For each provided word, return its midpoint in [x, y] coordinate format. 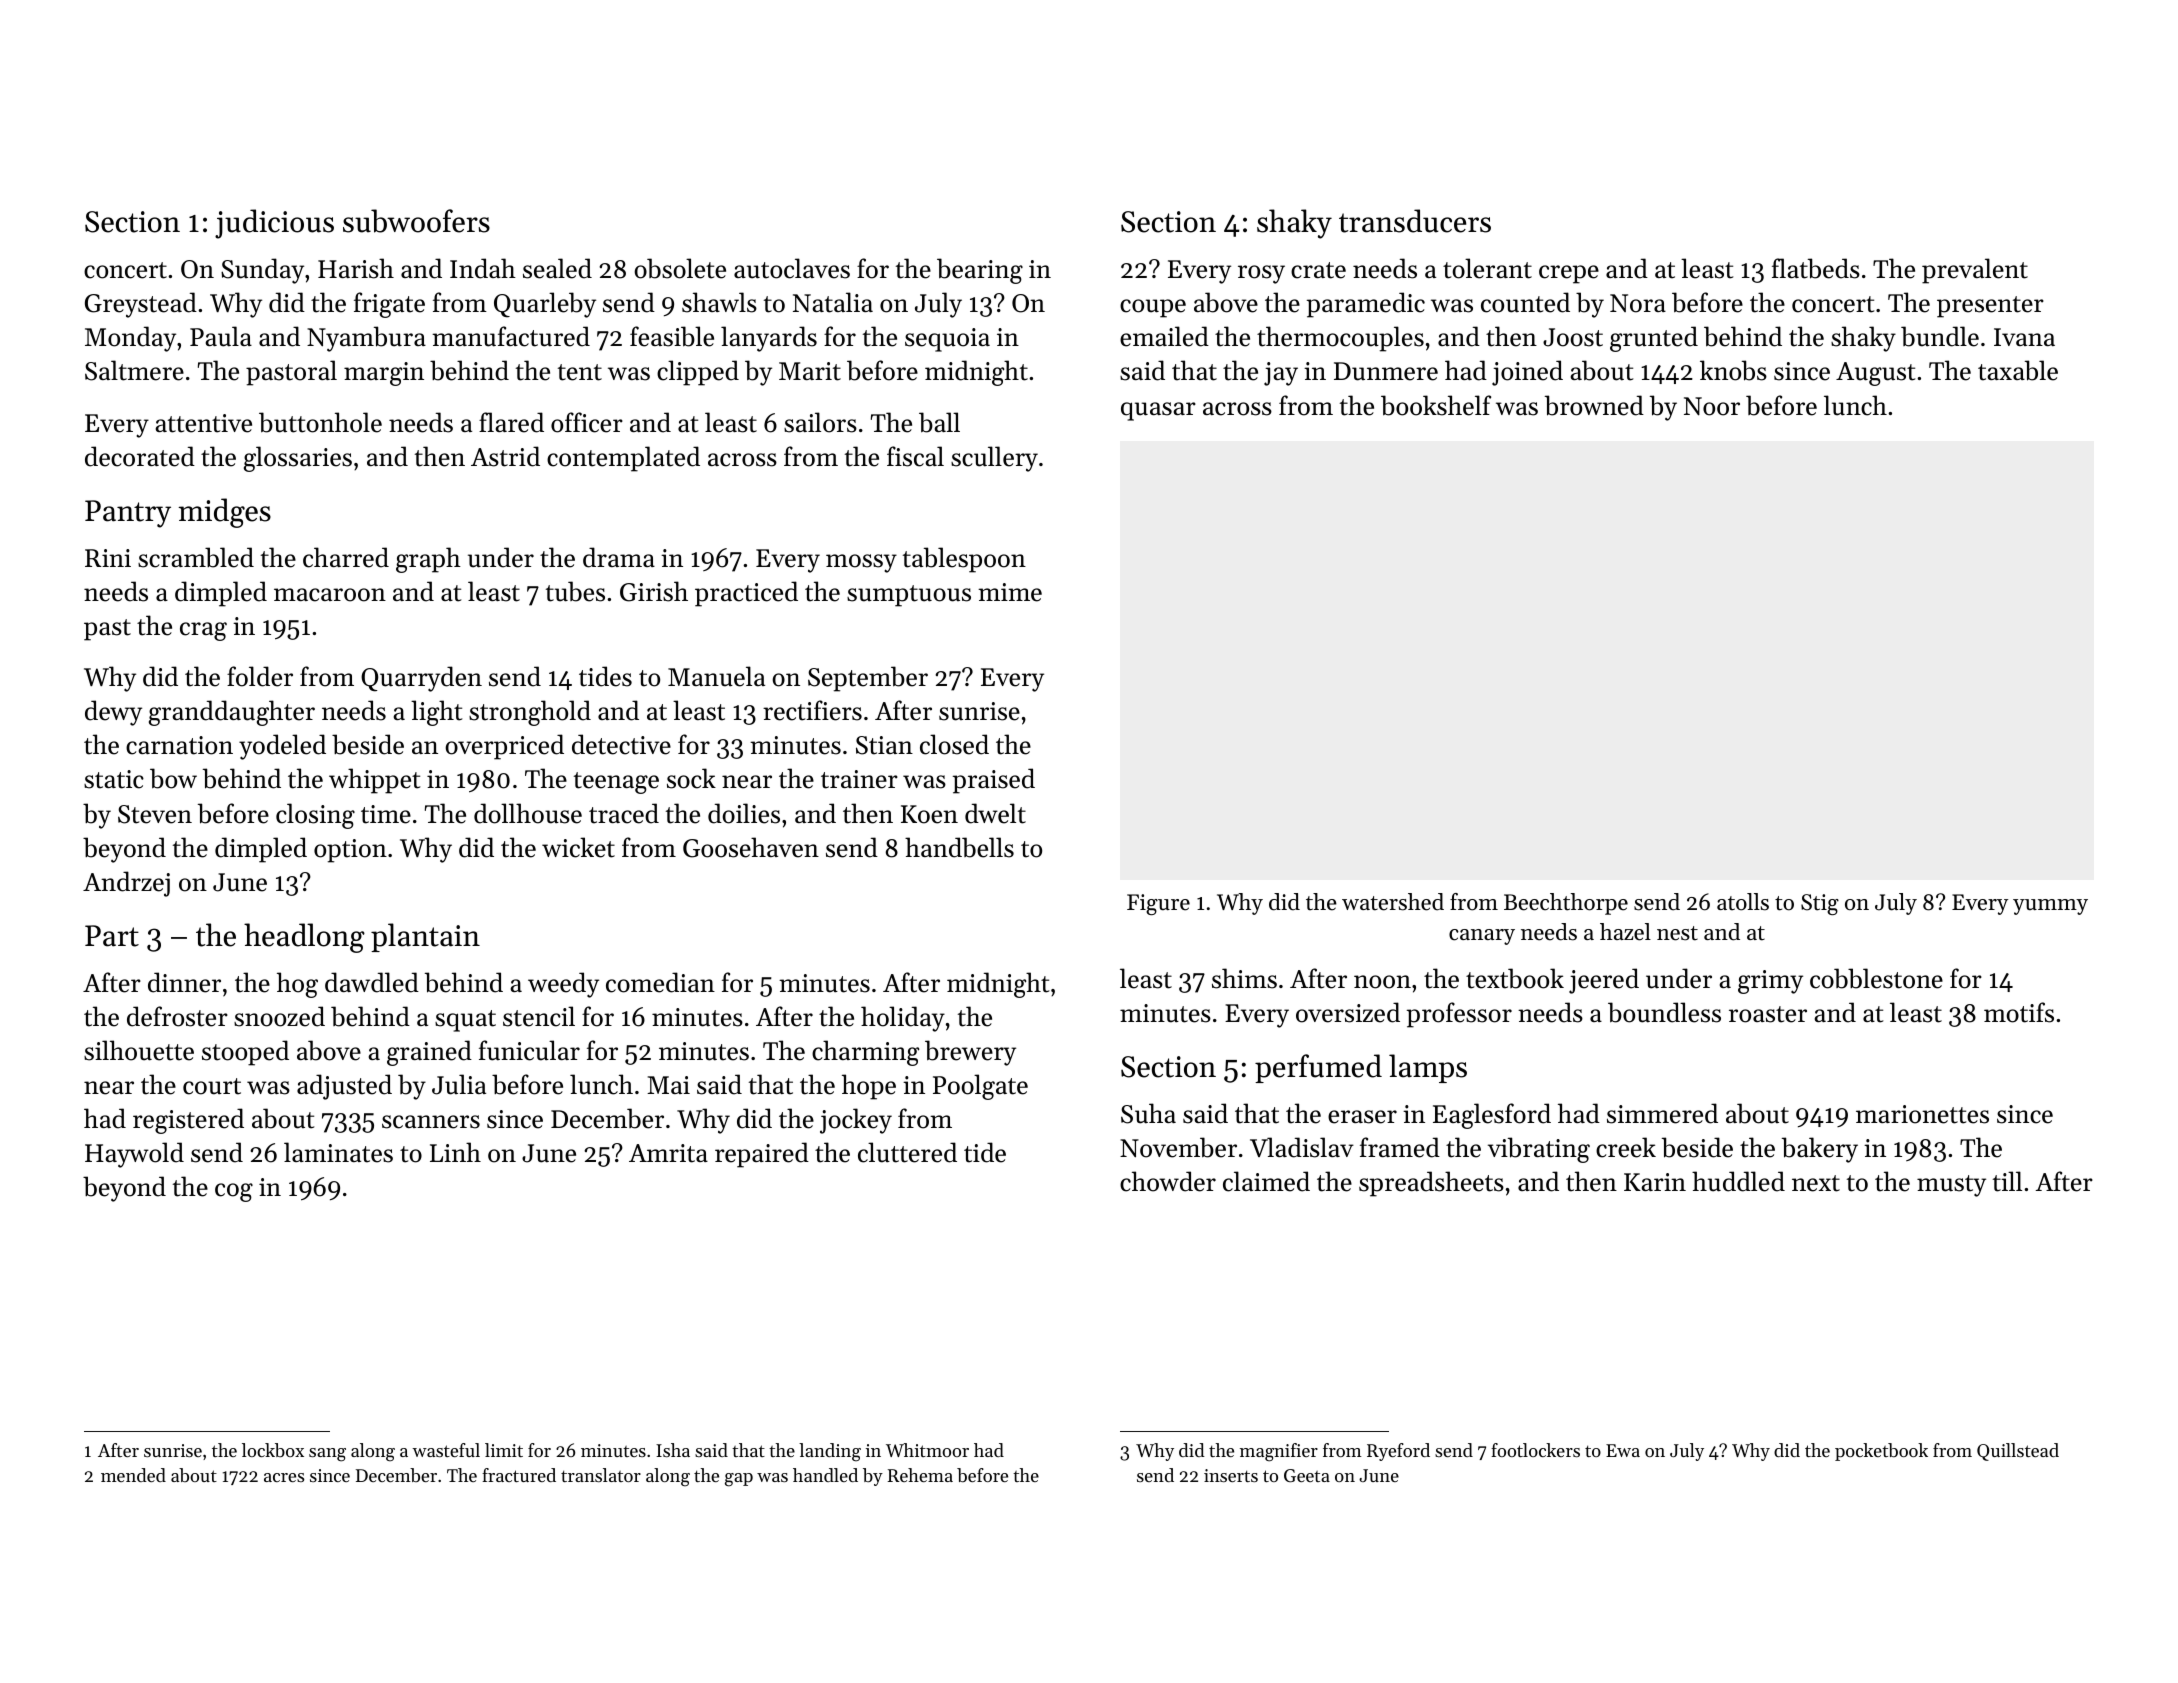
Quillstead [2018, 1452]
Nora [1638, 303]
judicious [274, 224]
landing [830, 1452]
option [350, 851]
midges [225, 513]
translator [601, 1475]
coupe [1153, 308]
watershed [1393, 902]
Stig [1820, 904]
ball [939, 422]
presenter [1990, 307]
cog [234, 1192]
